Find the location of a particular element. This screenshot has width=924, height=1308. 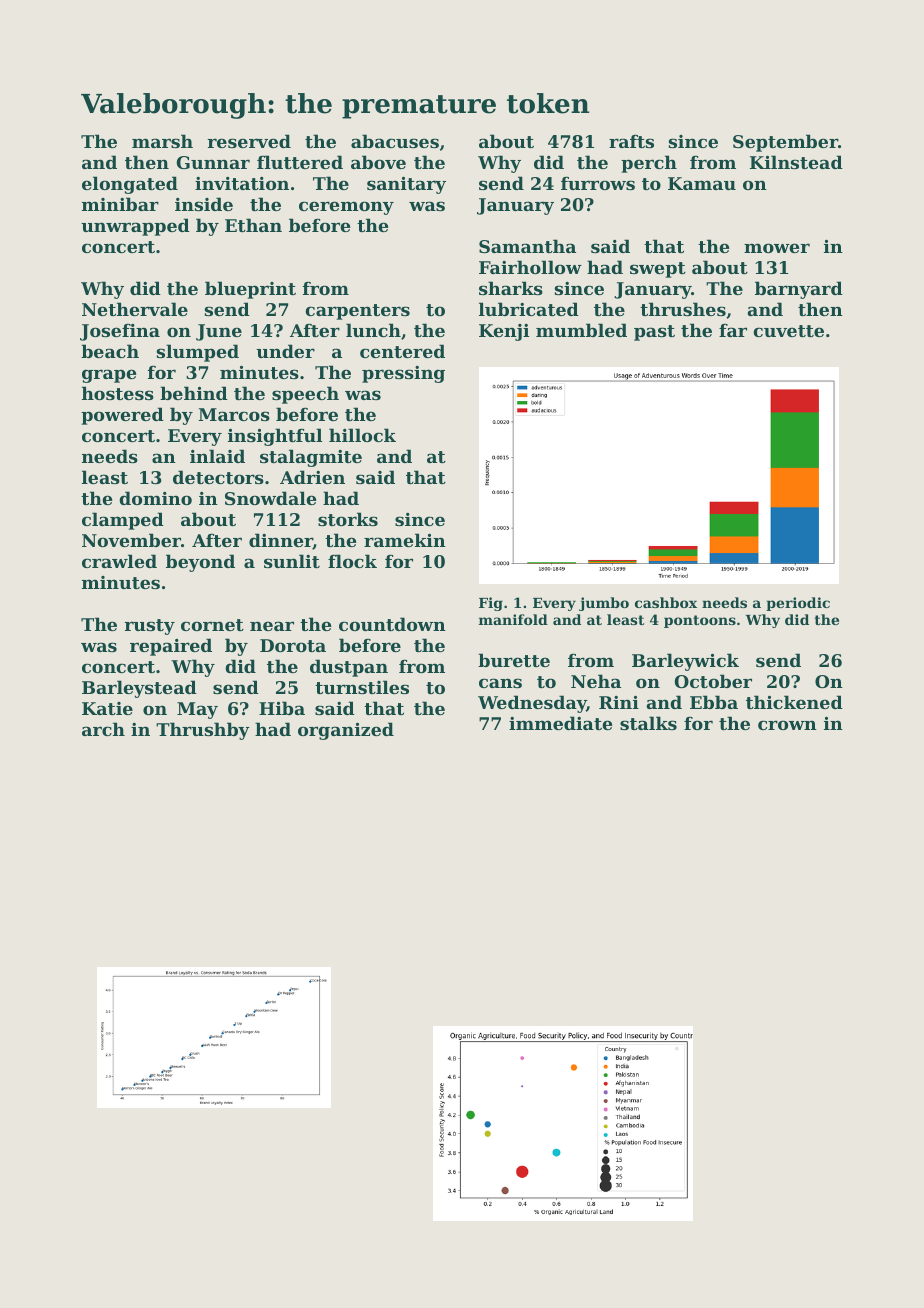

cashbox is located at coordinates (666, 602).
